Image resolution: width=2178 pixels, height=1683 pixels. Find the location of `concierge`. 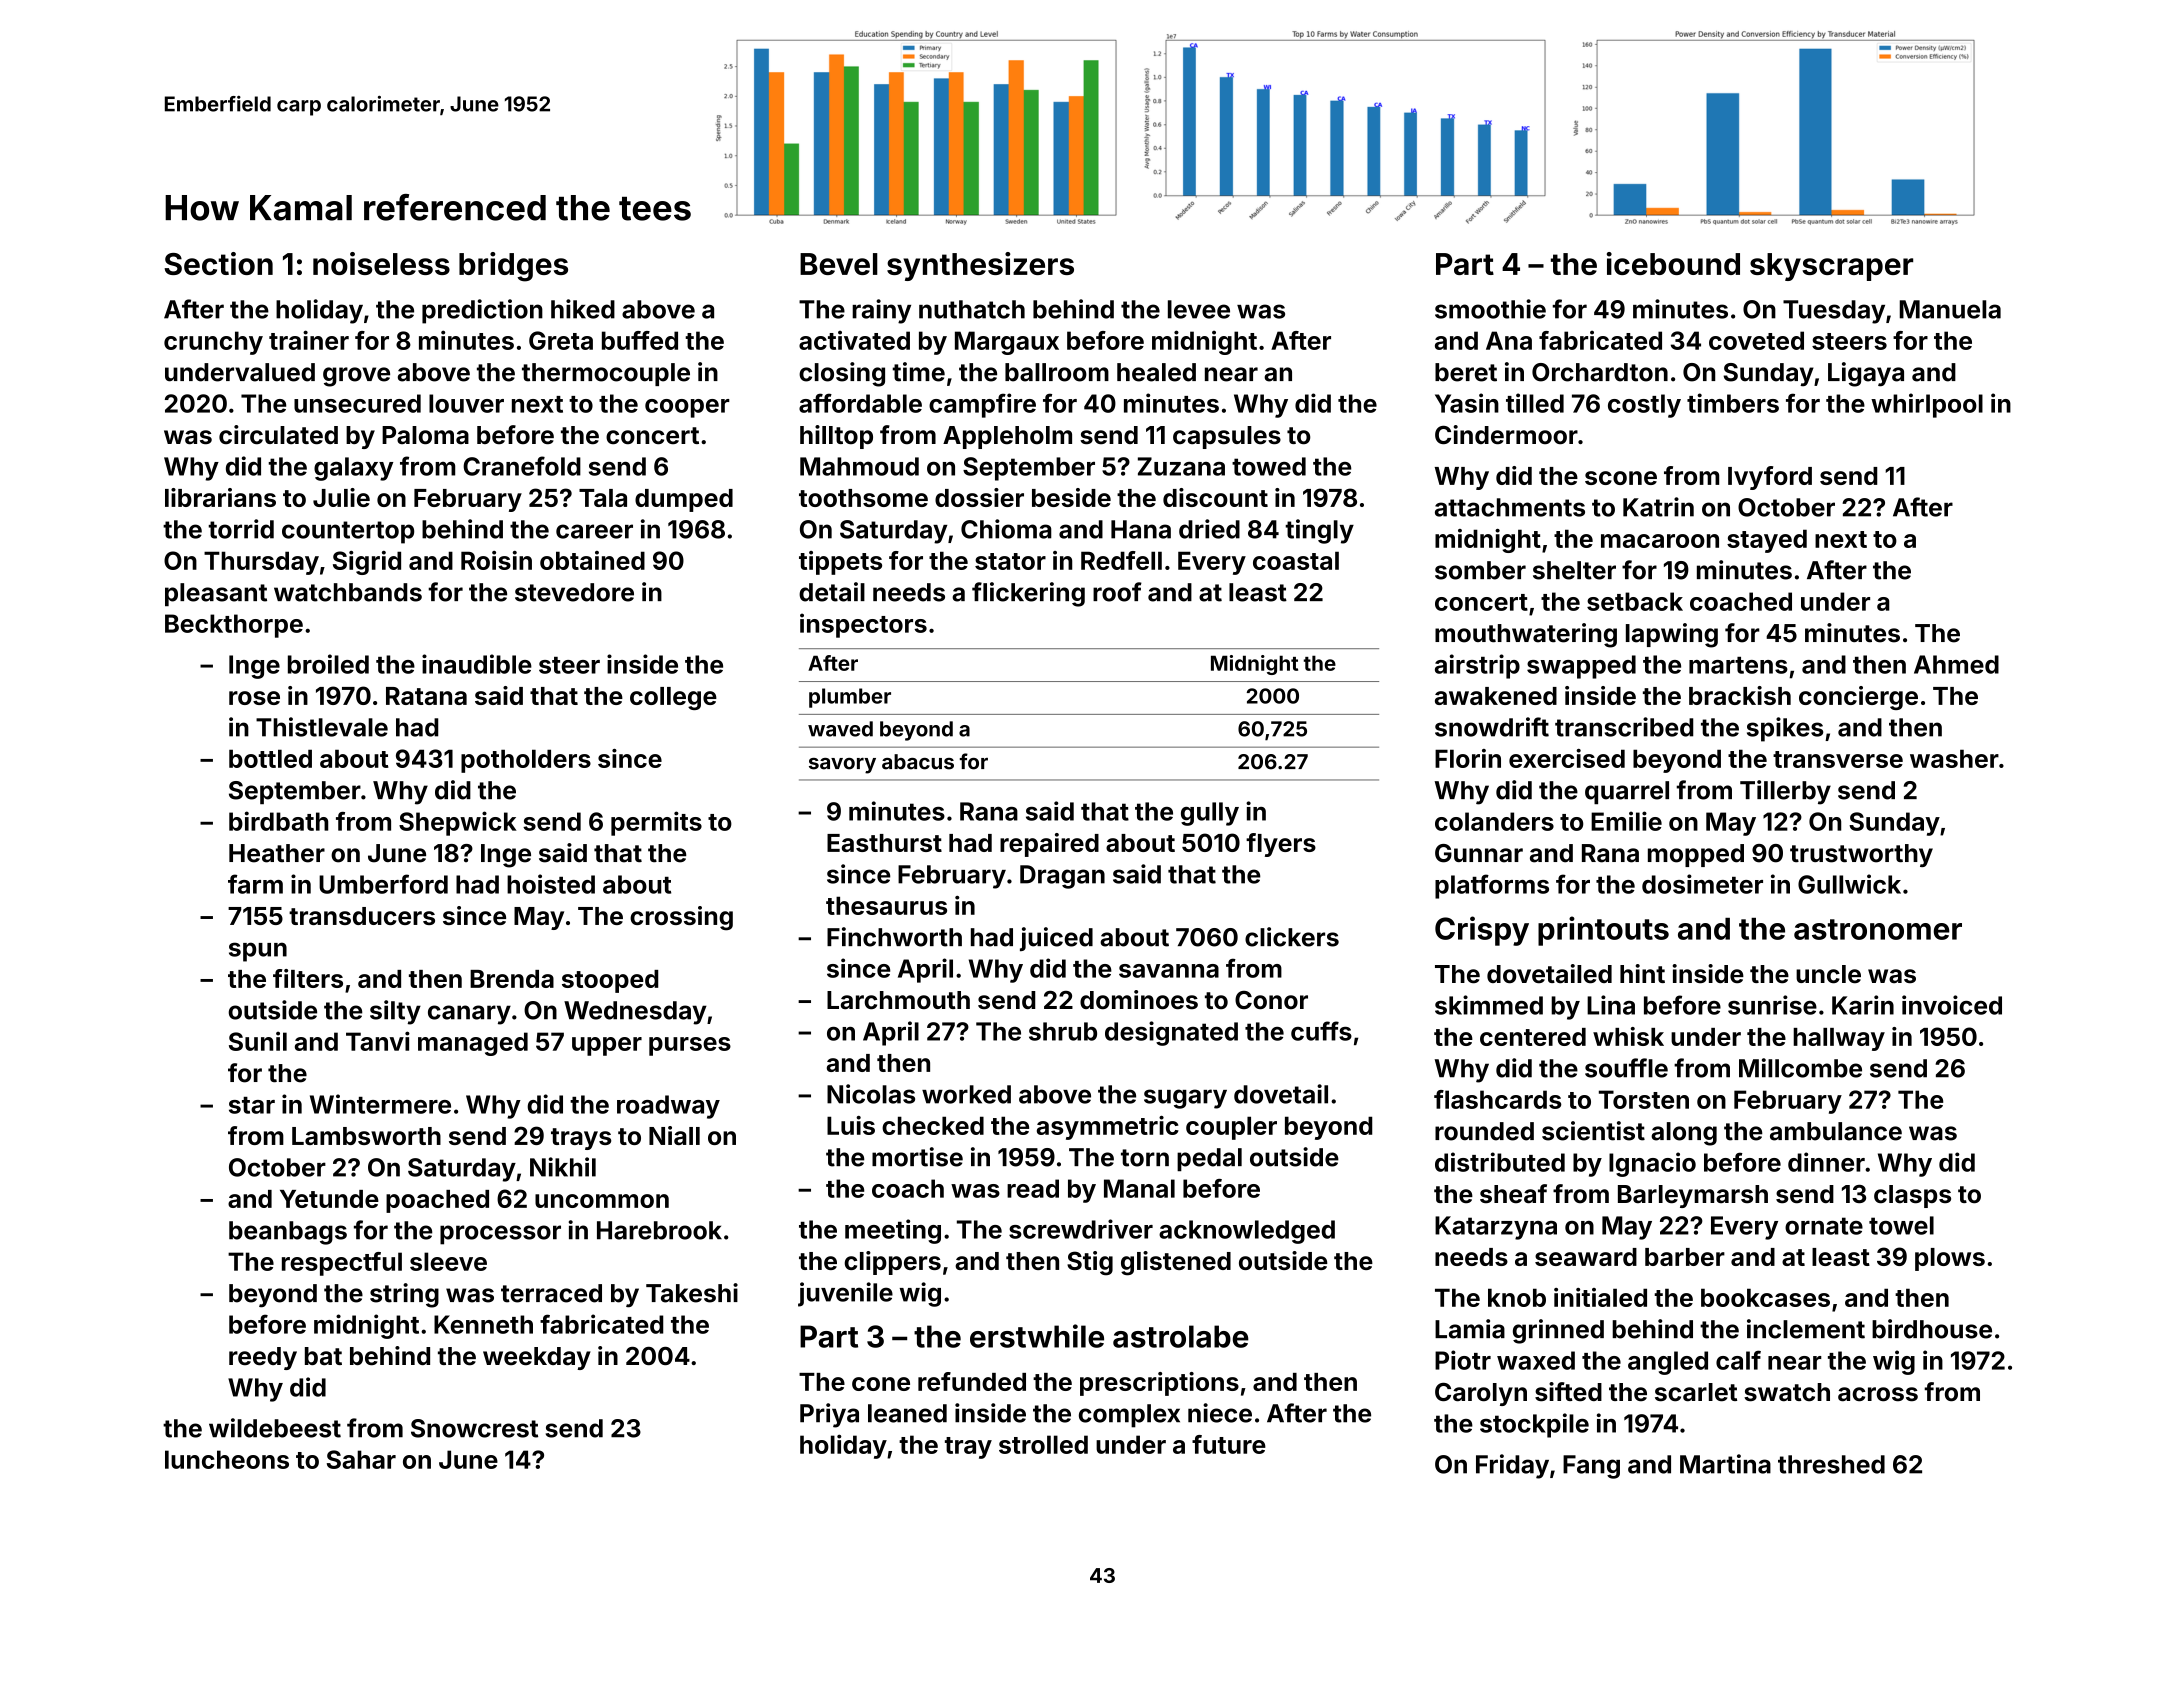

concierge is located at coordinates (1858, 698).
